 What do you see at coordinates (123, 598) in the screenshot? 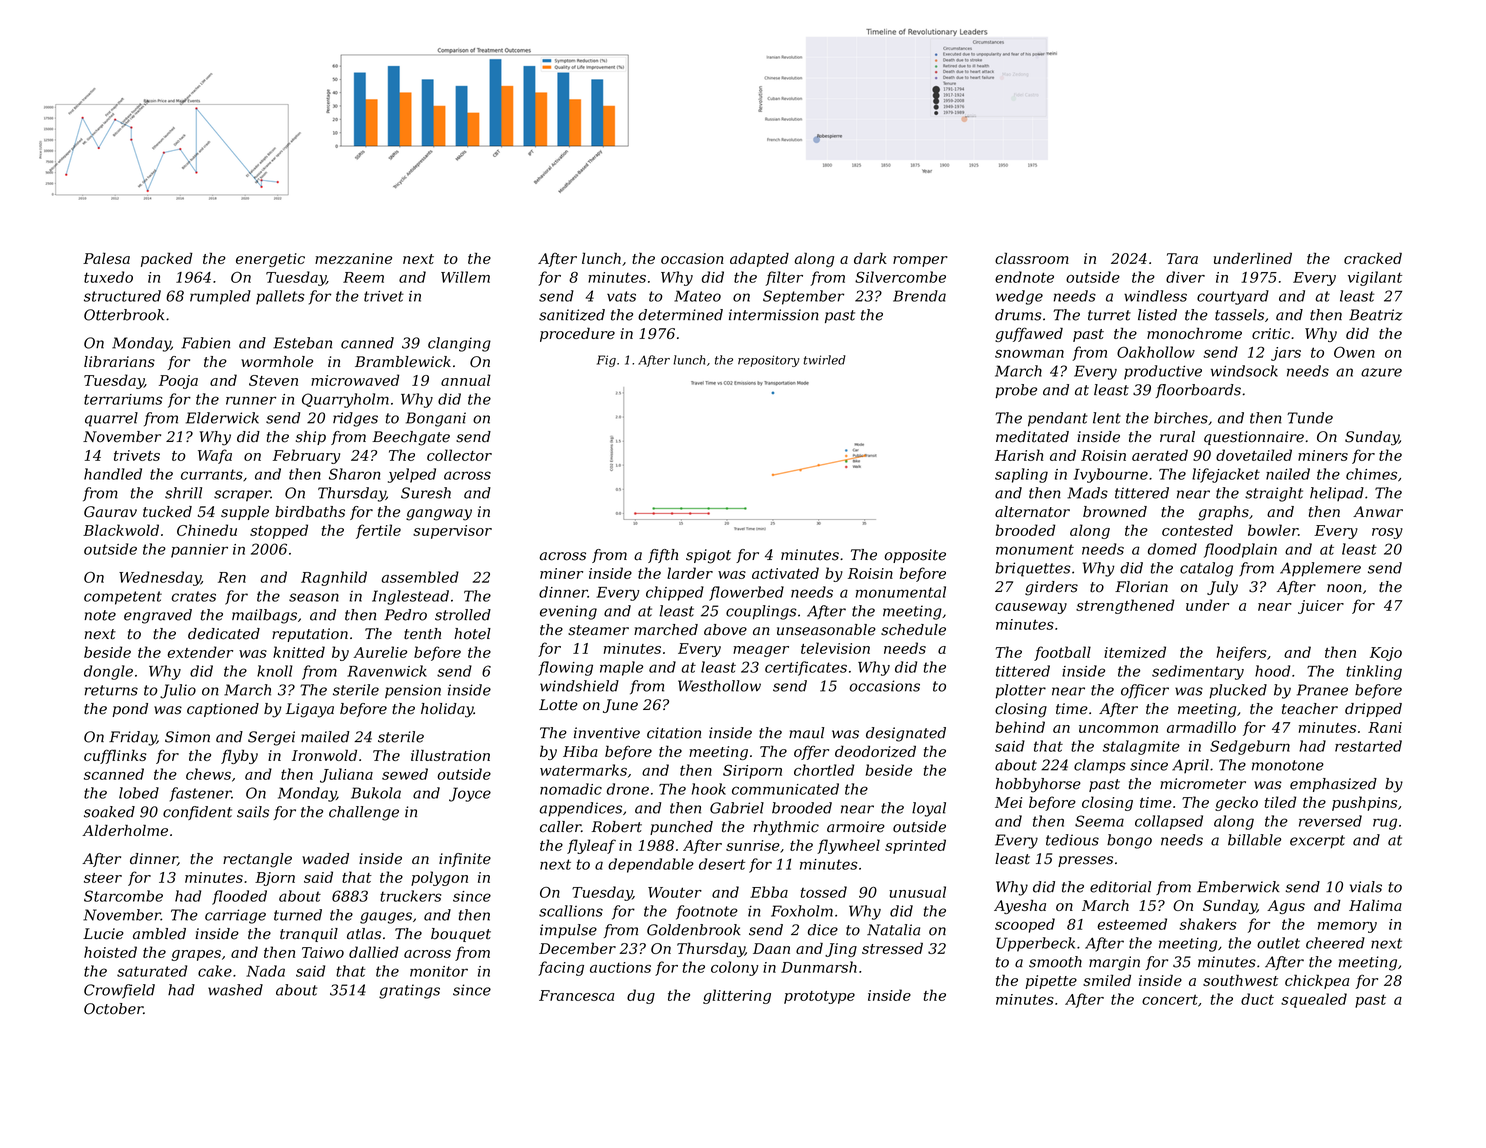
I see `competent` at bounding box center [123, 598].
